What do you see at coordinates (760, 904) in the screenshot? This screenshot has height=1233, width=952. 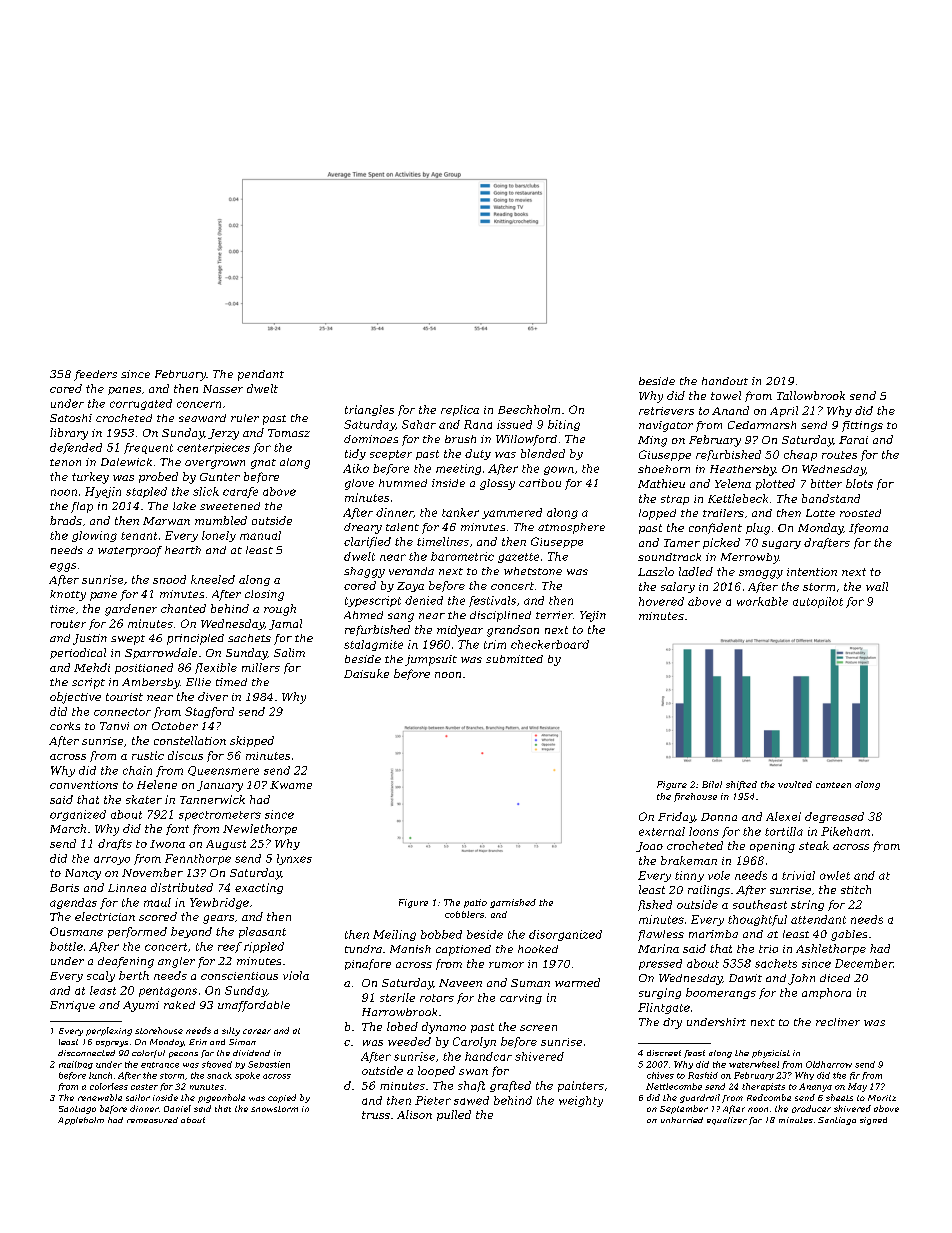 I see `southeast` at bounding box center [760, 904].
